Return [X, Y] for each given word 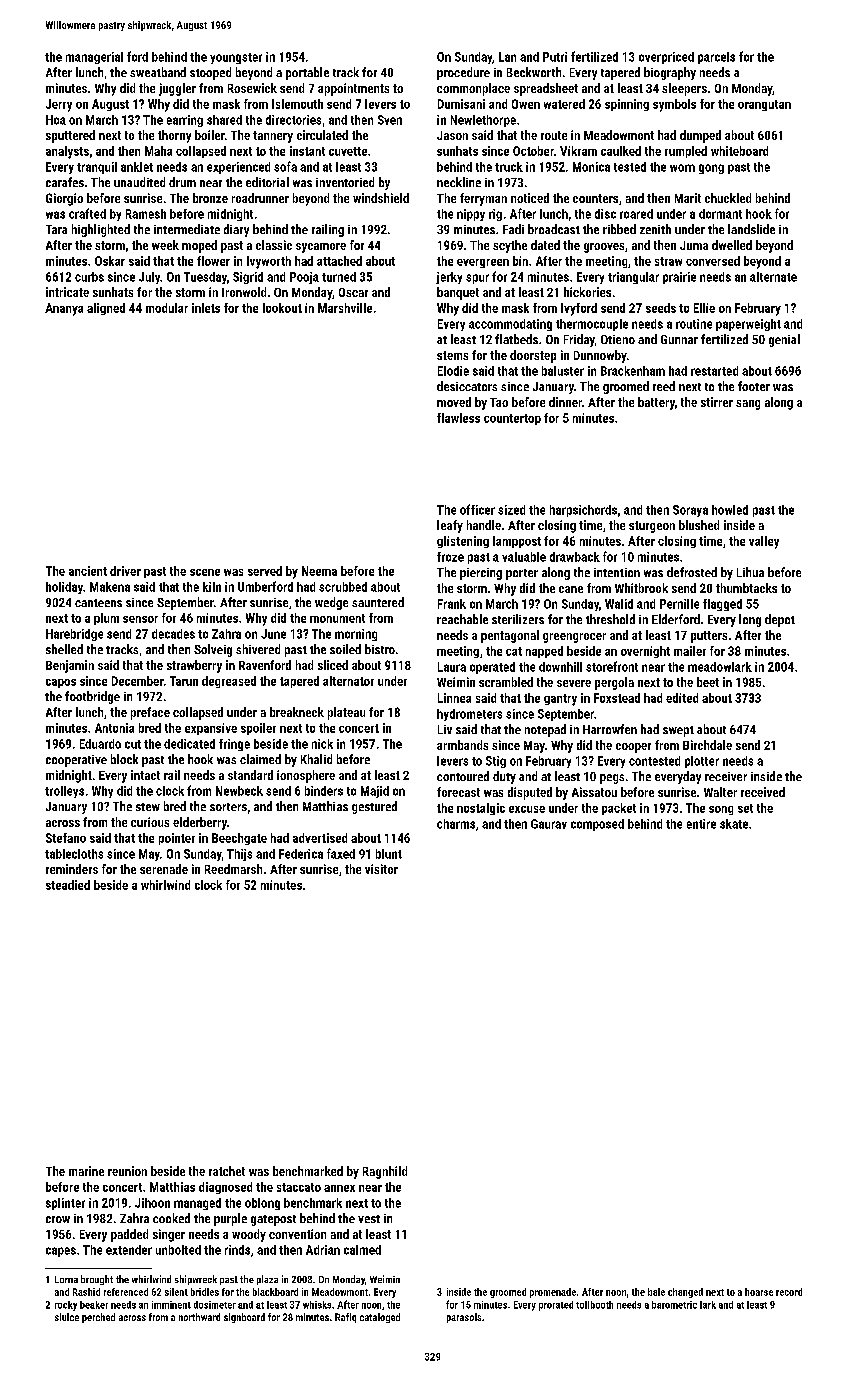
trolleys [64, 792]
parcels [716, 58]
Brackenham [633, 371]
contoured [463, 776]
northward [199, 1317]
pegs [612, 779]
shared [224, 120]
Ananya [64, 309]
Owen [526, 104]
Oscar [353, 292]
